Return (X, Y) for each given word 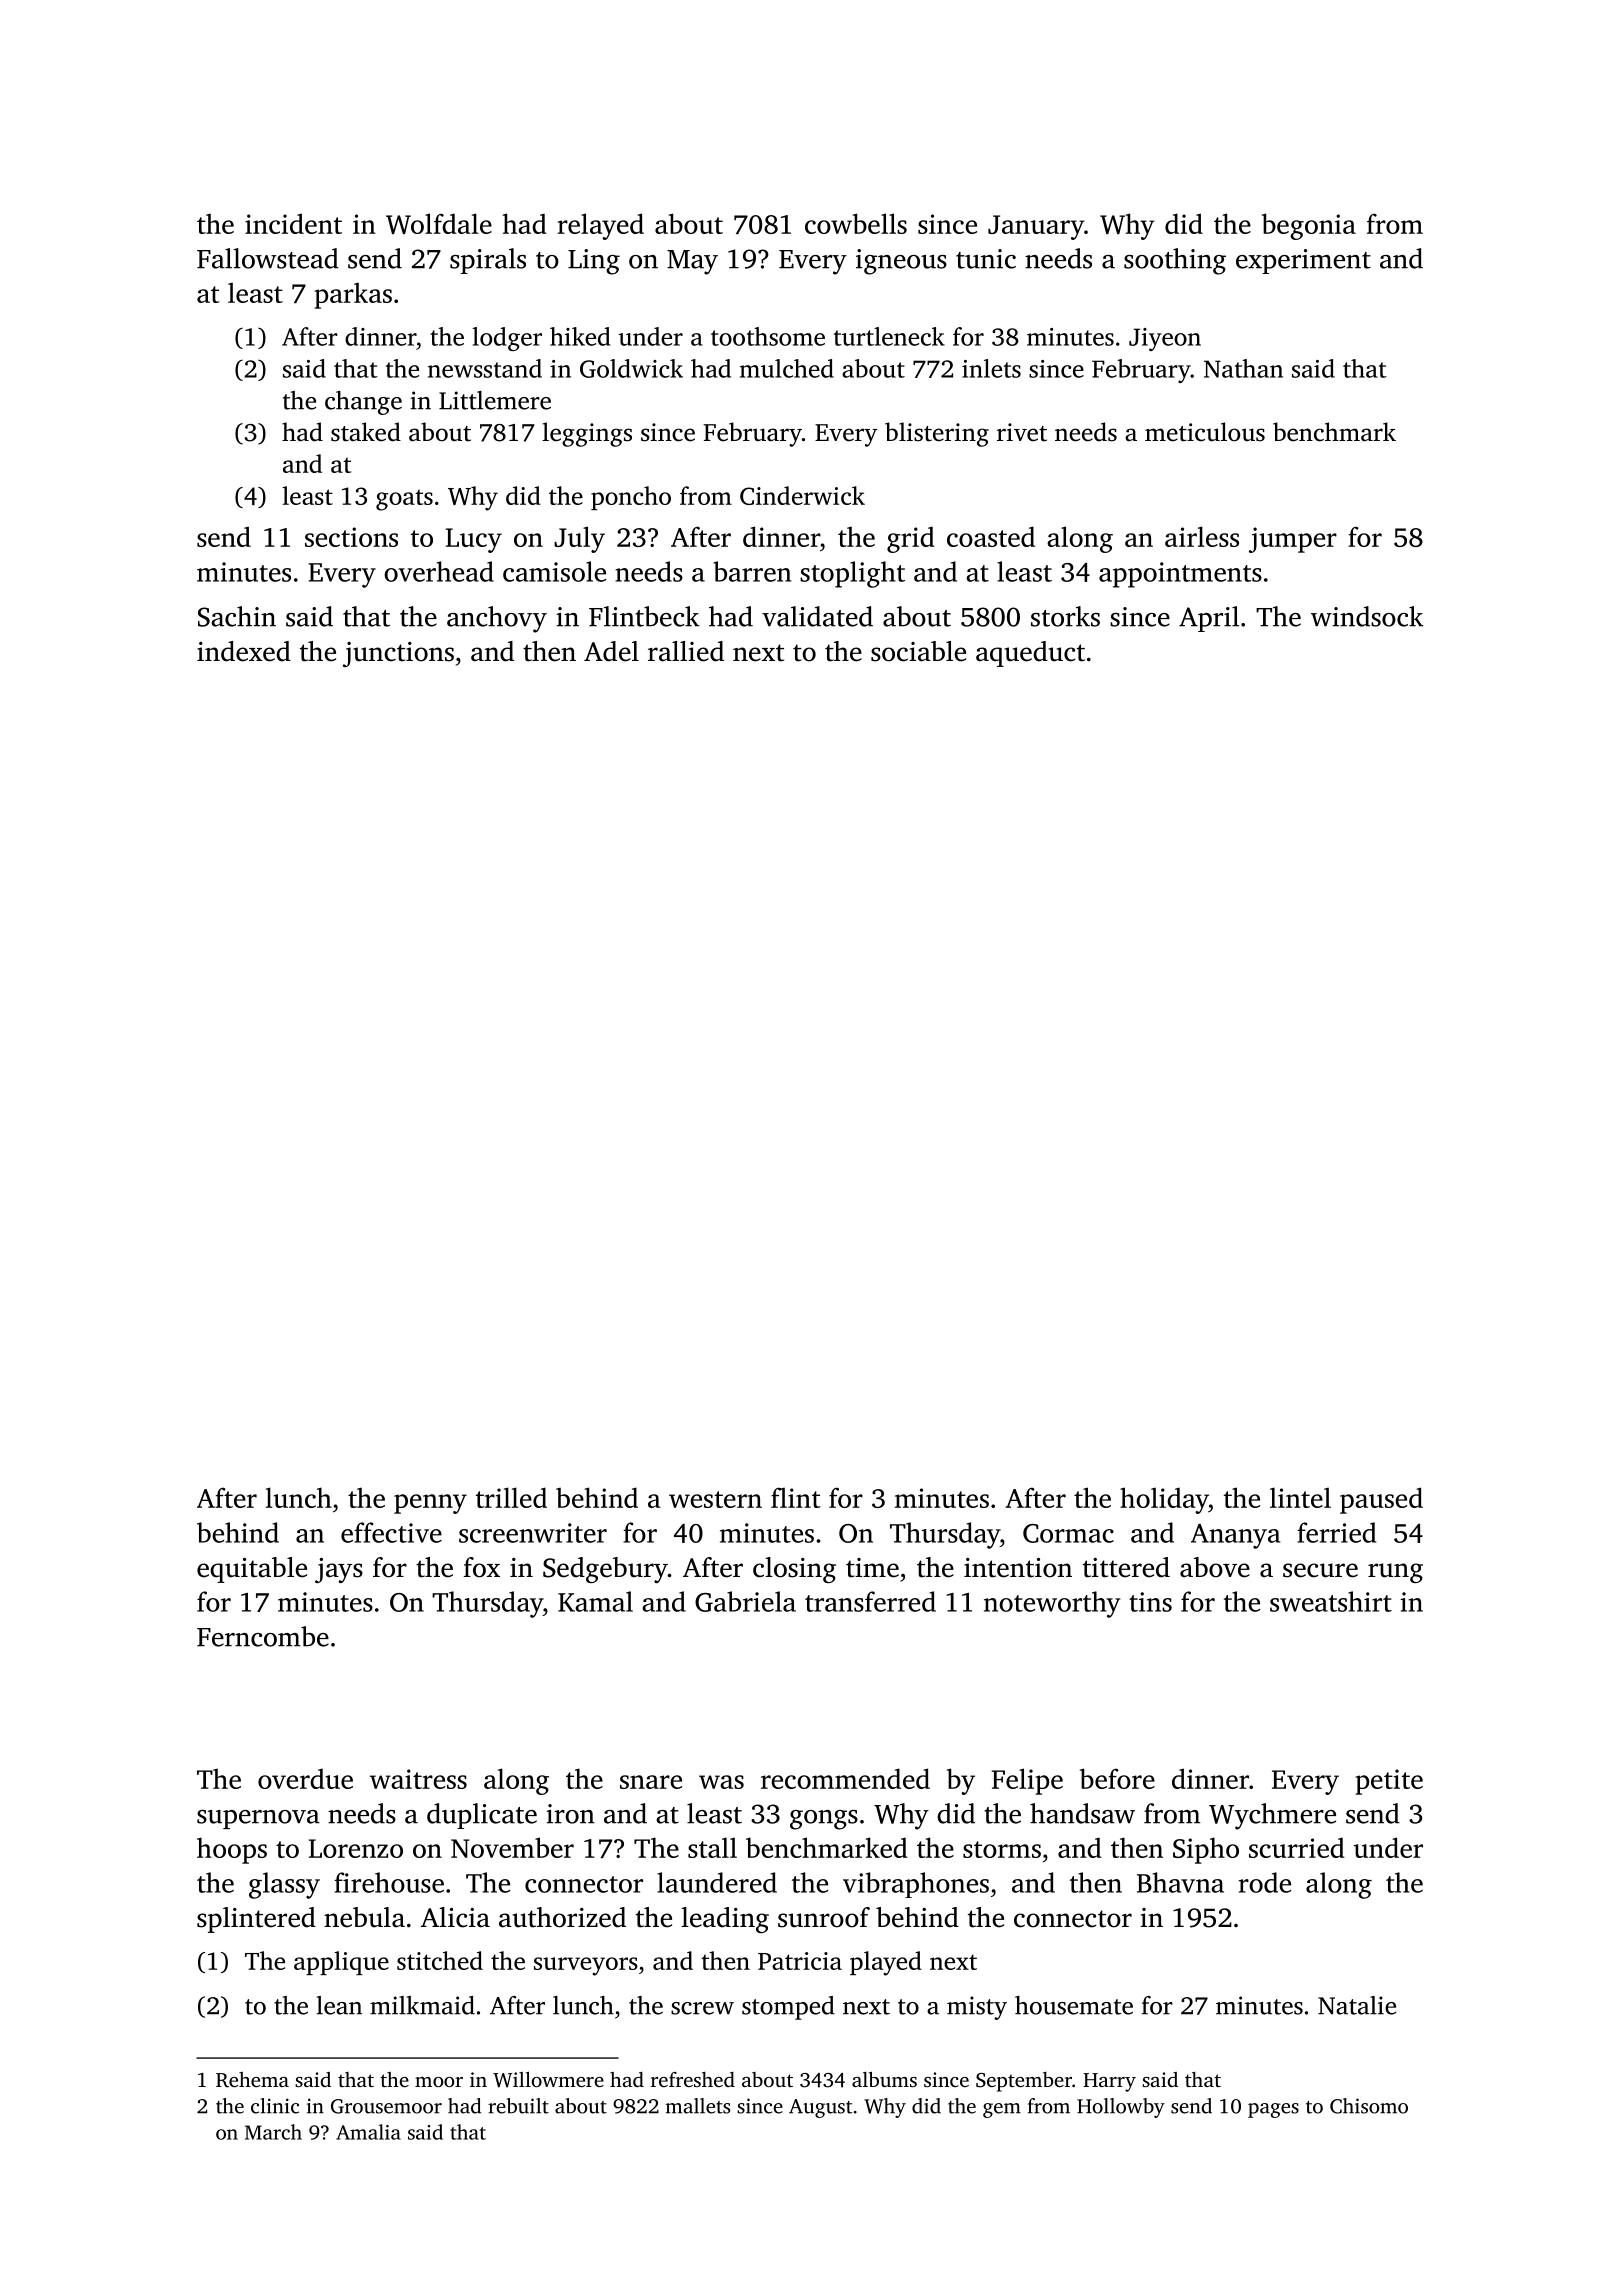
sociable (918, 651)
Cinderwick (802, 495)
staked (366, 432)
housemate (1074, 2005)
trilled (511, 1497)
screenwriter (533, 1533)
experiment (1303, 261)
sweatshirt (1331, 1601)
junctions (398, 654)
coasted (991, 536)
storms (1002, 1849)
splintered (256, 1920)
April (1209, 619)
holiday (1164, 1500)
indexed (244, 651)
